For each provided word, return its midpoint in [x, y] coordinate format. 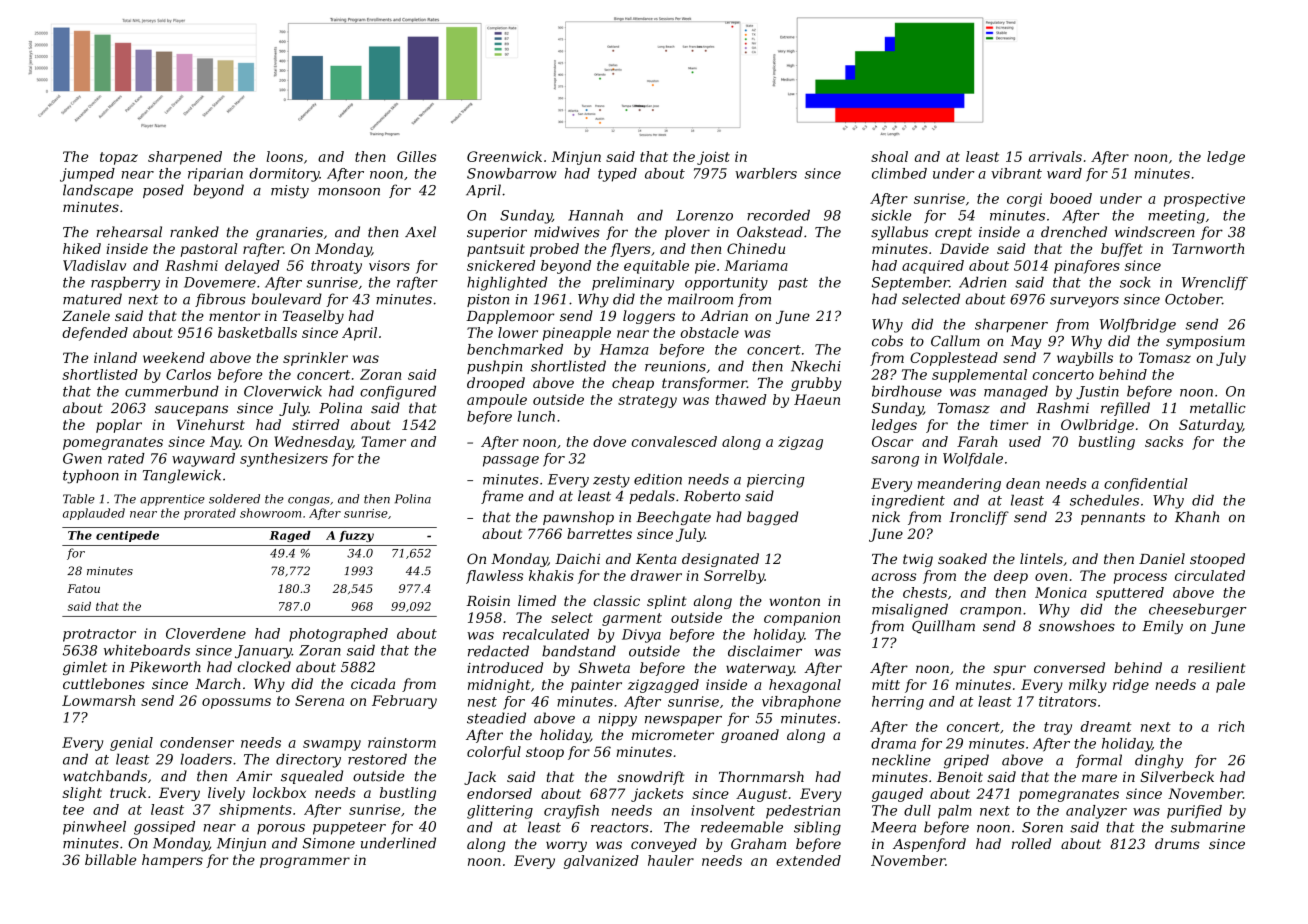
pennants [1113, 518]
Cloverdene [206, 633]
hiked [82, 248]
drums [1177, 843]
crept [953, 233]
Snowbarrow [512, 173]
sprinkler [315, 359]
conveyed [664, 845]
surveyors [1084, 302]
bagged [772, 518]
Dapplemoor [510, 317]
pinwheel [94, 828]
